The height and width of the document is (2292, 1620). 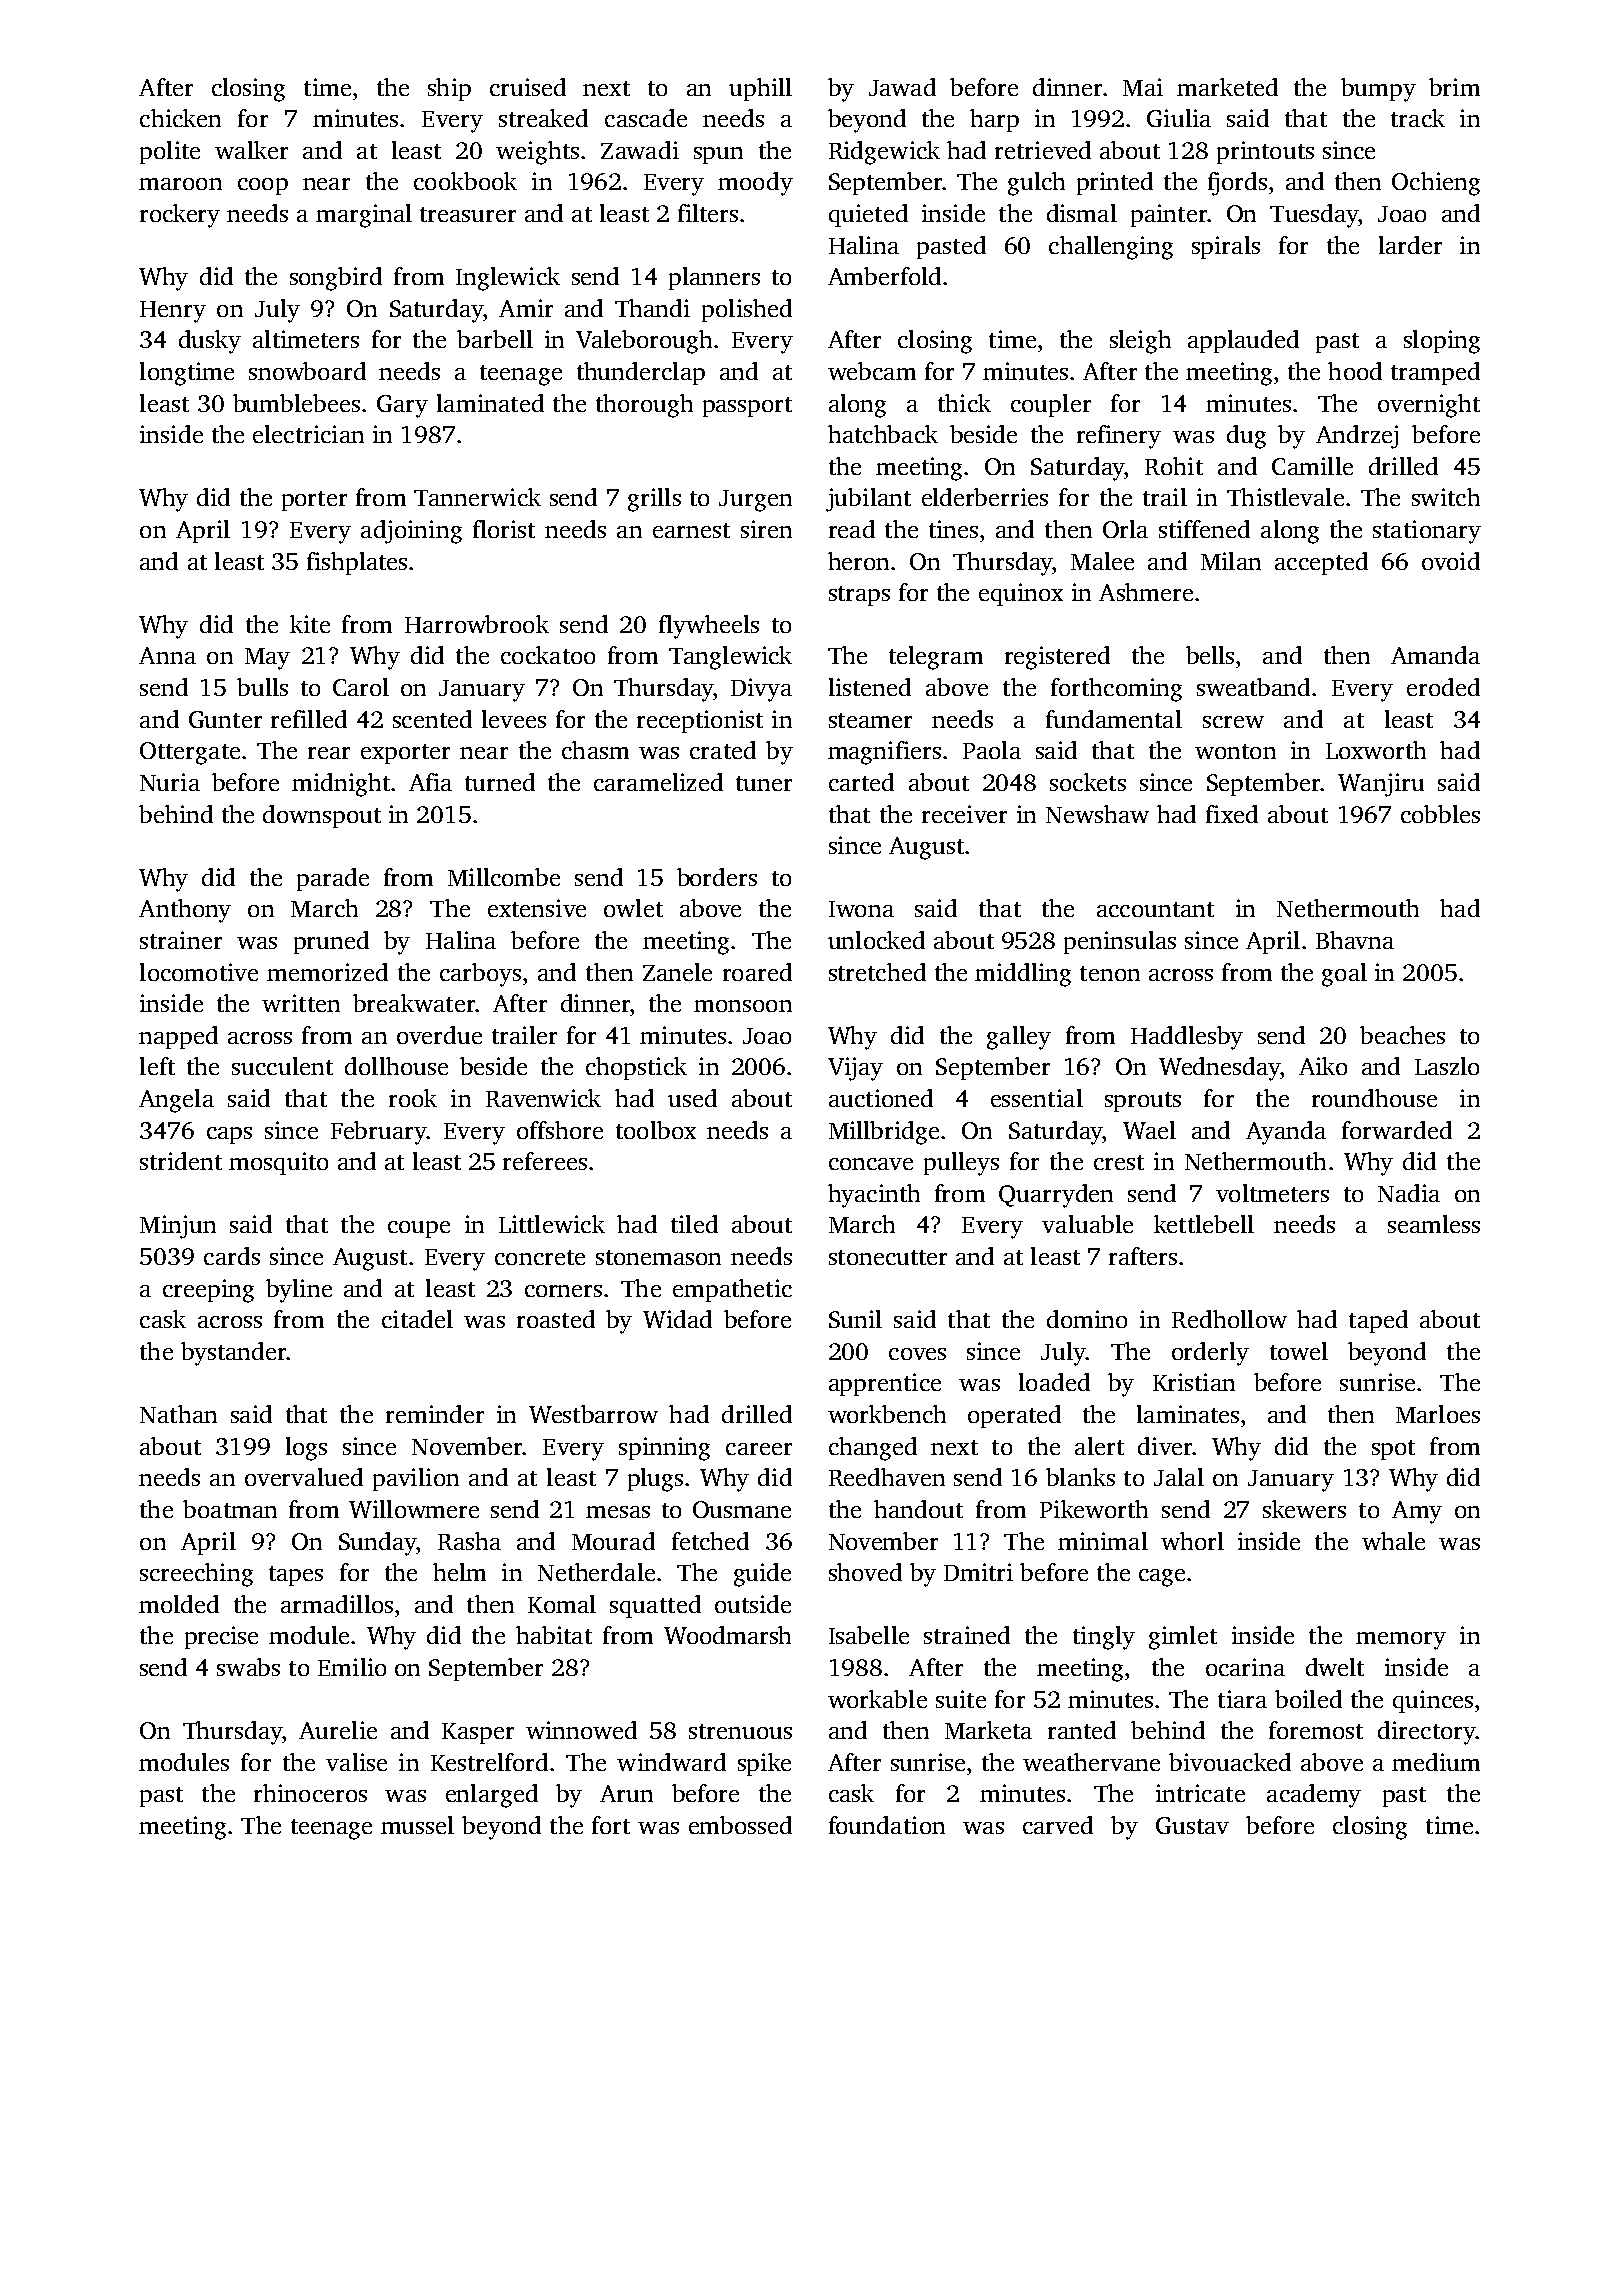 What do you see at coordinates (251, 150) in the document?
I see `walker` at bounding box center [251, 150].
